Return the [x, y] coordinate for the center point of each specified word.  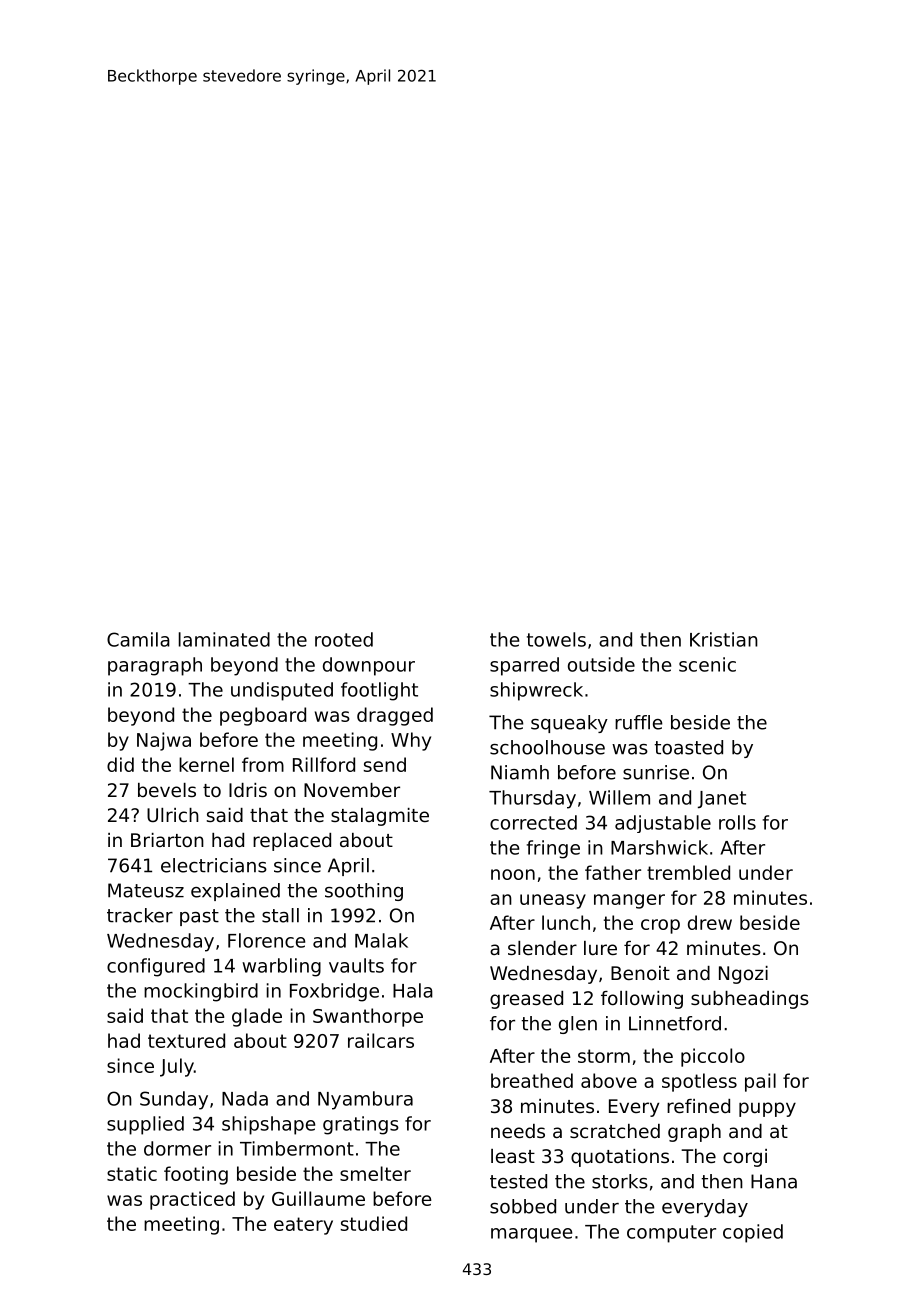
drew [710, 922]
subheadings [750, 1000]
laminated [224, 639]
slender [542, 948]
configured [156, 967]
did [120, 764]
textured [186, 1040]
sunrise [656, 772]
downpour [369, 666]
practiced [192, 1200]
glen [578, 1025]
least [513, 1156]
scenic [707, 664]
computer [671, 1234]
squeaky [569, 724]
